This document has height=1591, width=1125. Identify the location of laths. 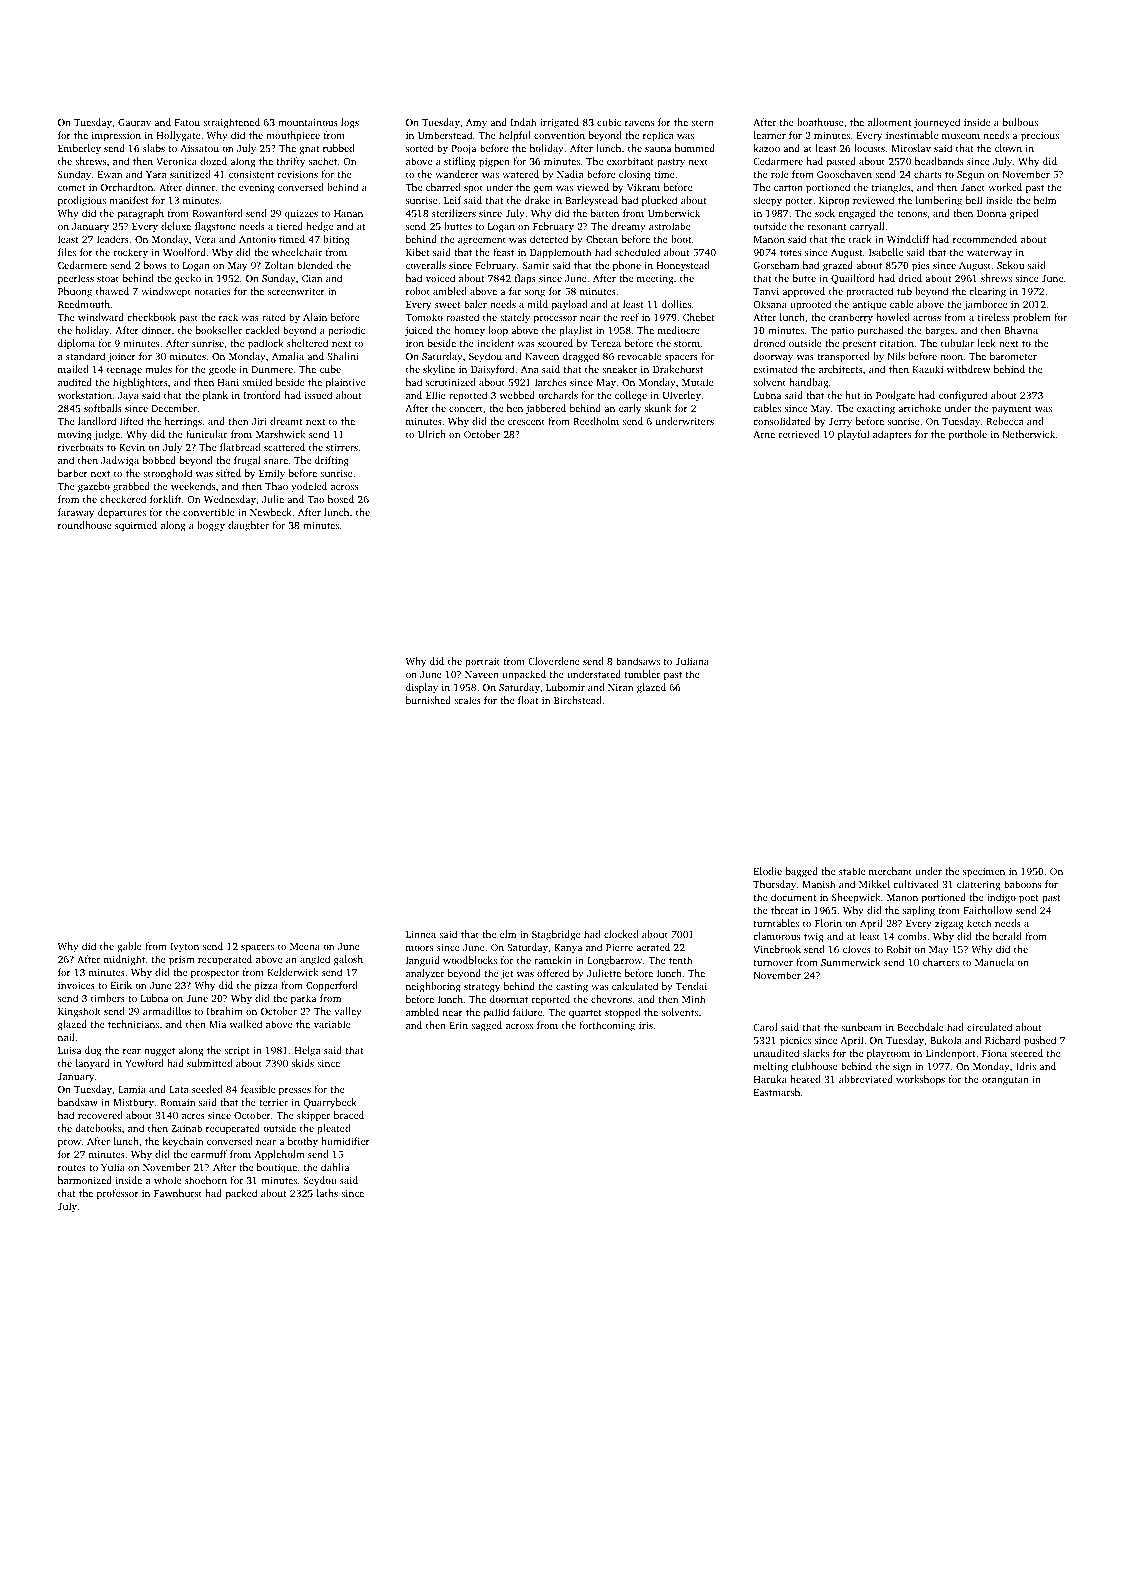
(327, 1193).
